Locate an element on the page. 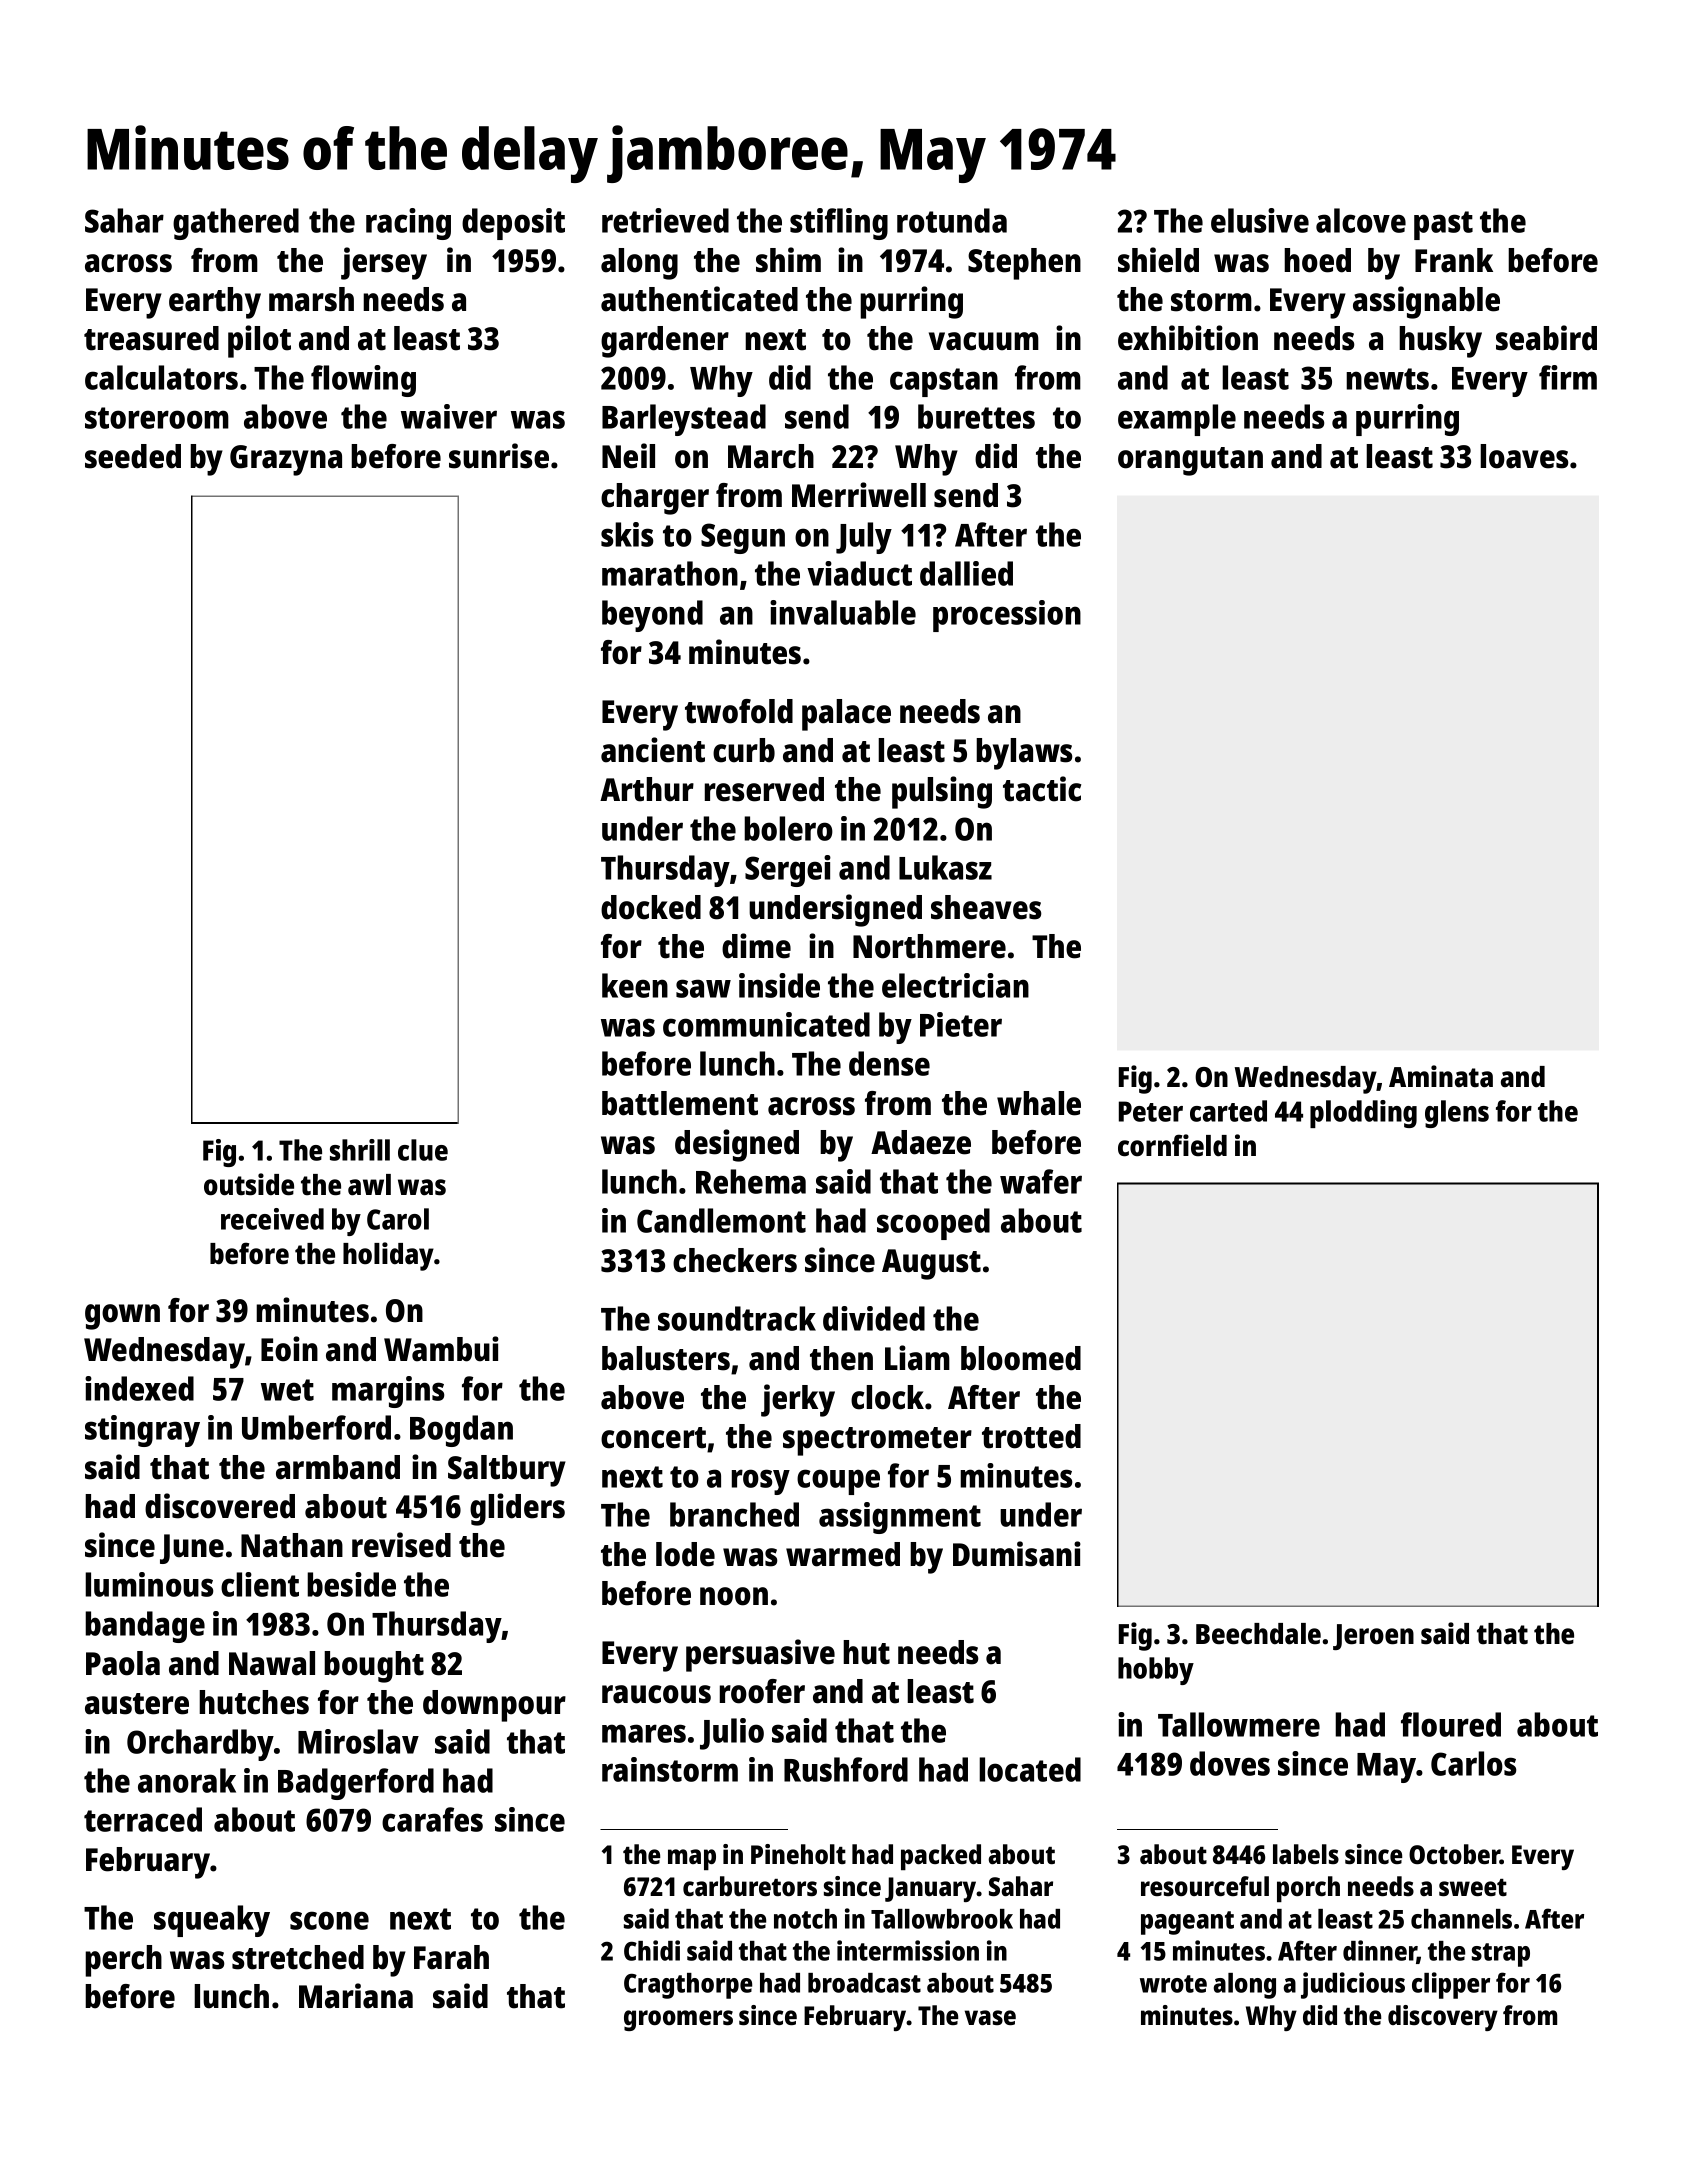 Image resolution: width=1683 pixels, height=2178 pixels. discovered is located at coordinates (220, 1506).
